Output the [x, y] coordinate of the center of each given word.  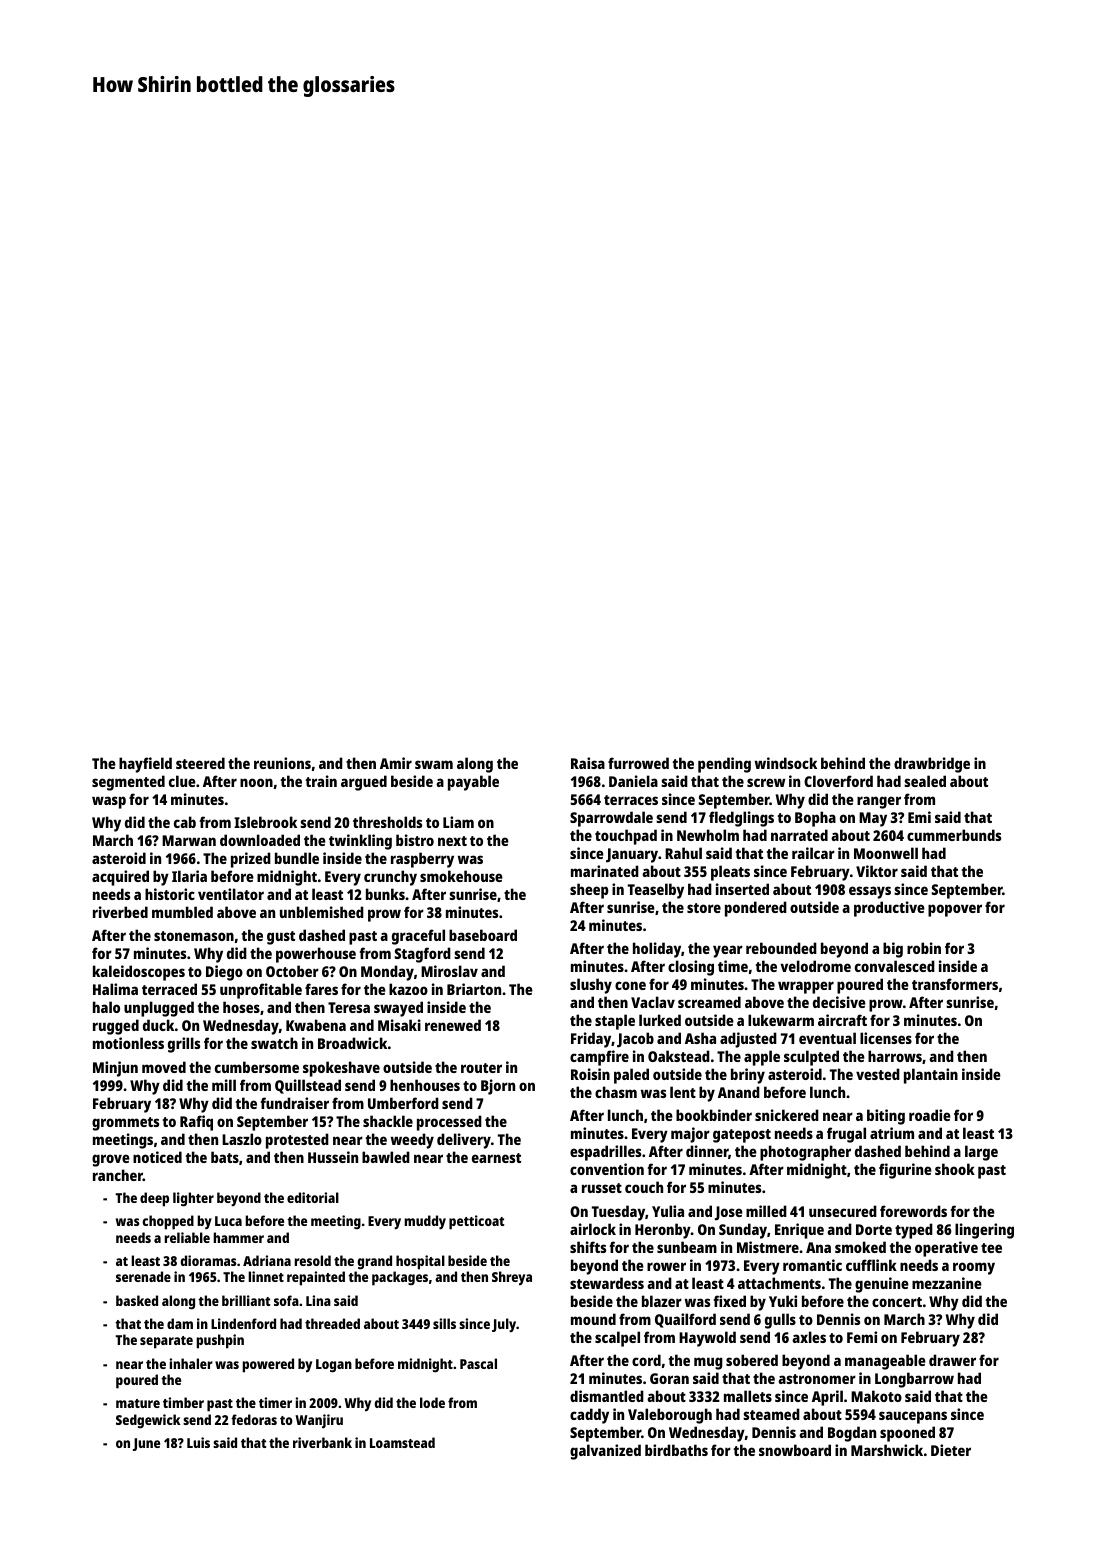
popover [955, 910]
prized [251, 860]
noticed [157, 1157]
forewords [913, 1211]
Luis [198, 1442]
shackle [388, 1121]
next [452, 841]
